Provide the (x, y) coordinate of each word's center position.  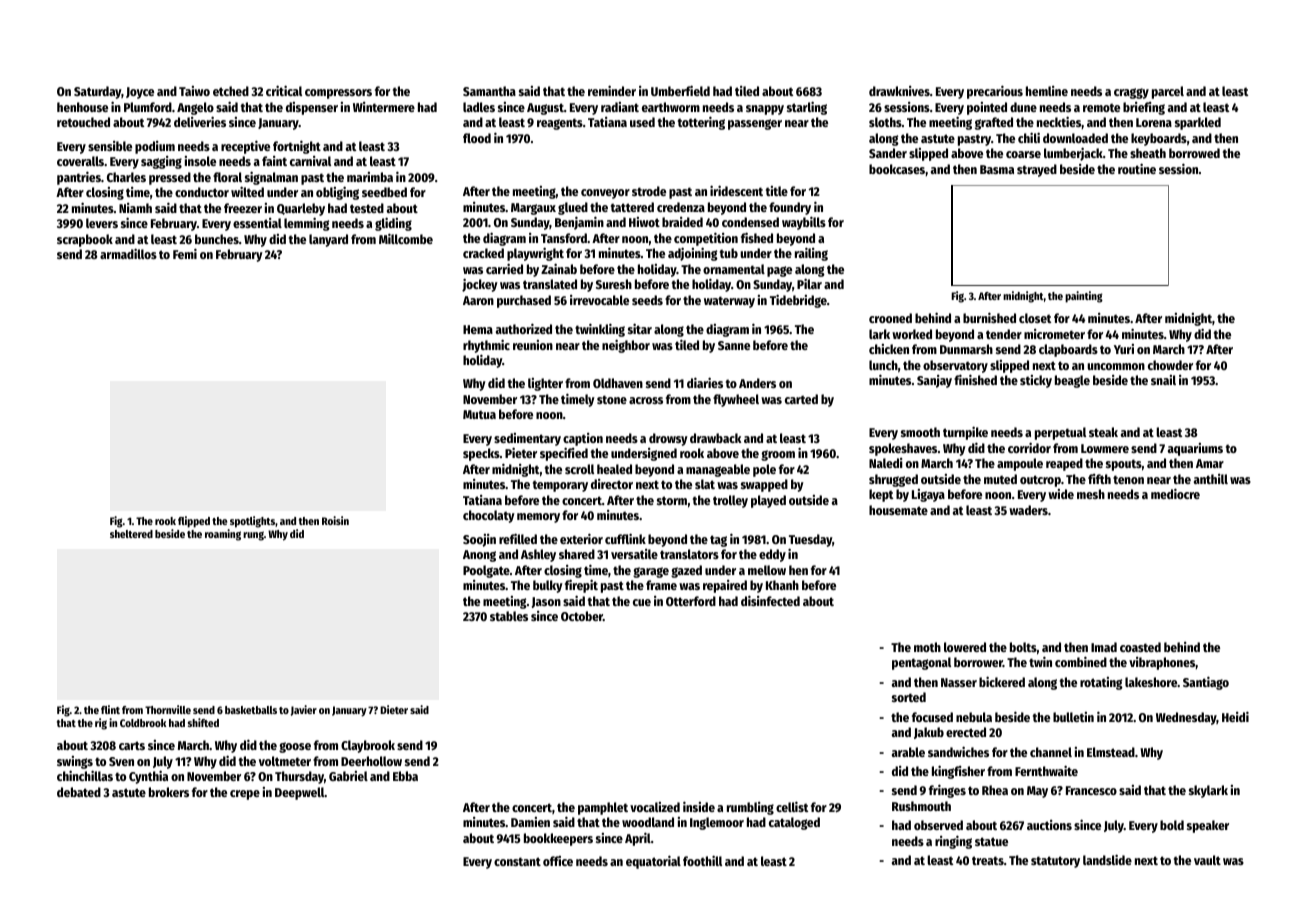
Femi (185, 253)
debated (79, 792)
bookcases (897, 169)
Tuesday (810, 540)
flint (110, 709)
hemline (1047, 91)
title (777, 191)
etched (231, 91)
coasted (1140, 647)
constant (517, 861)
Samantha (489, 91)
